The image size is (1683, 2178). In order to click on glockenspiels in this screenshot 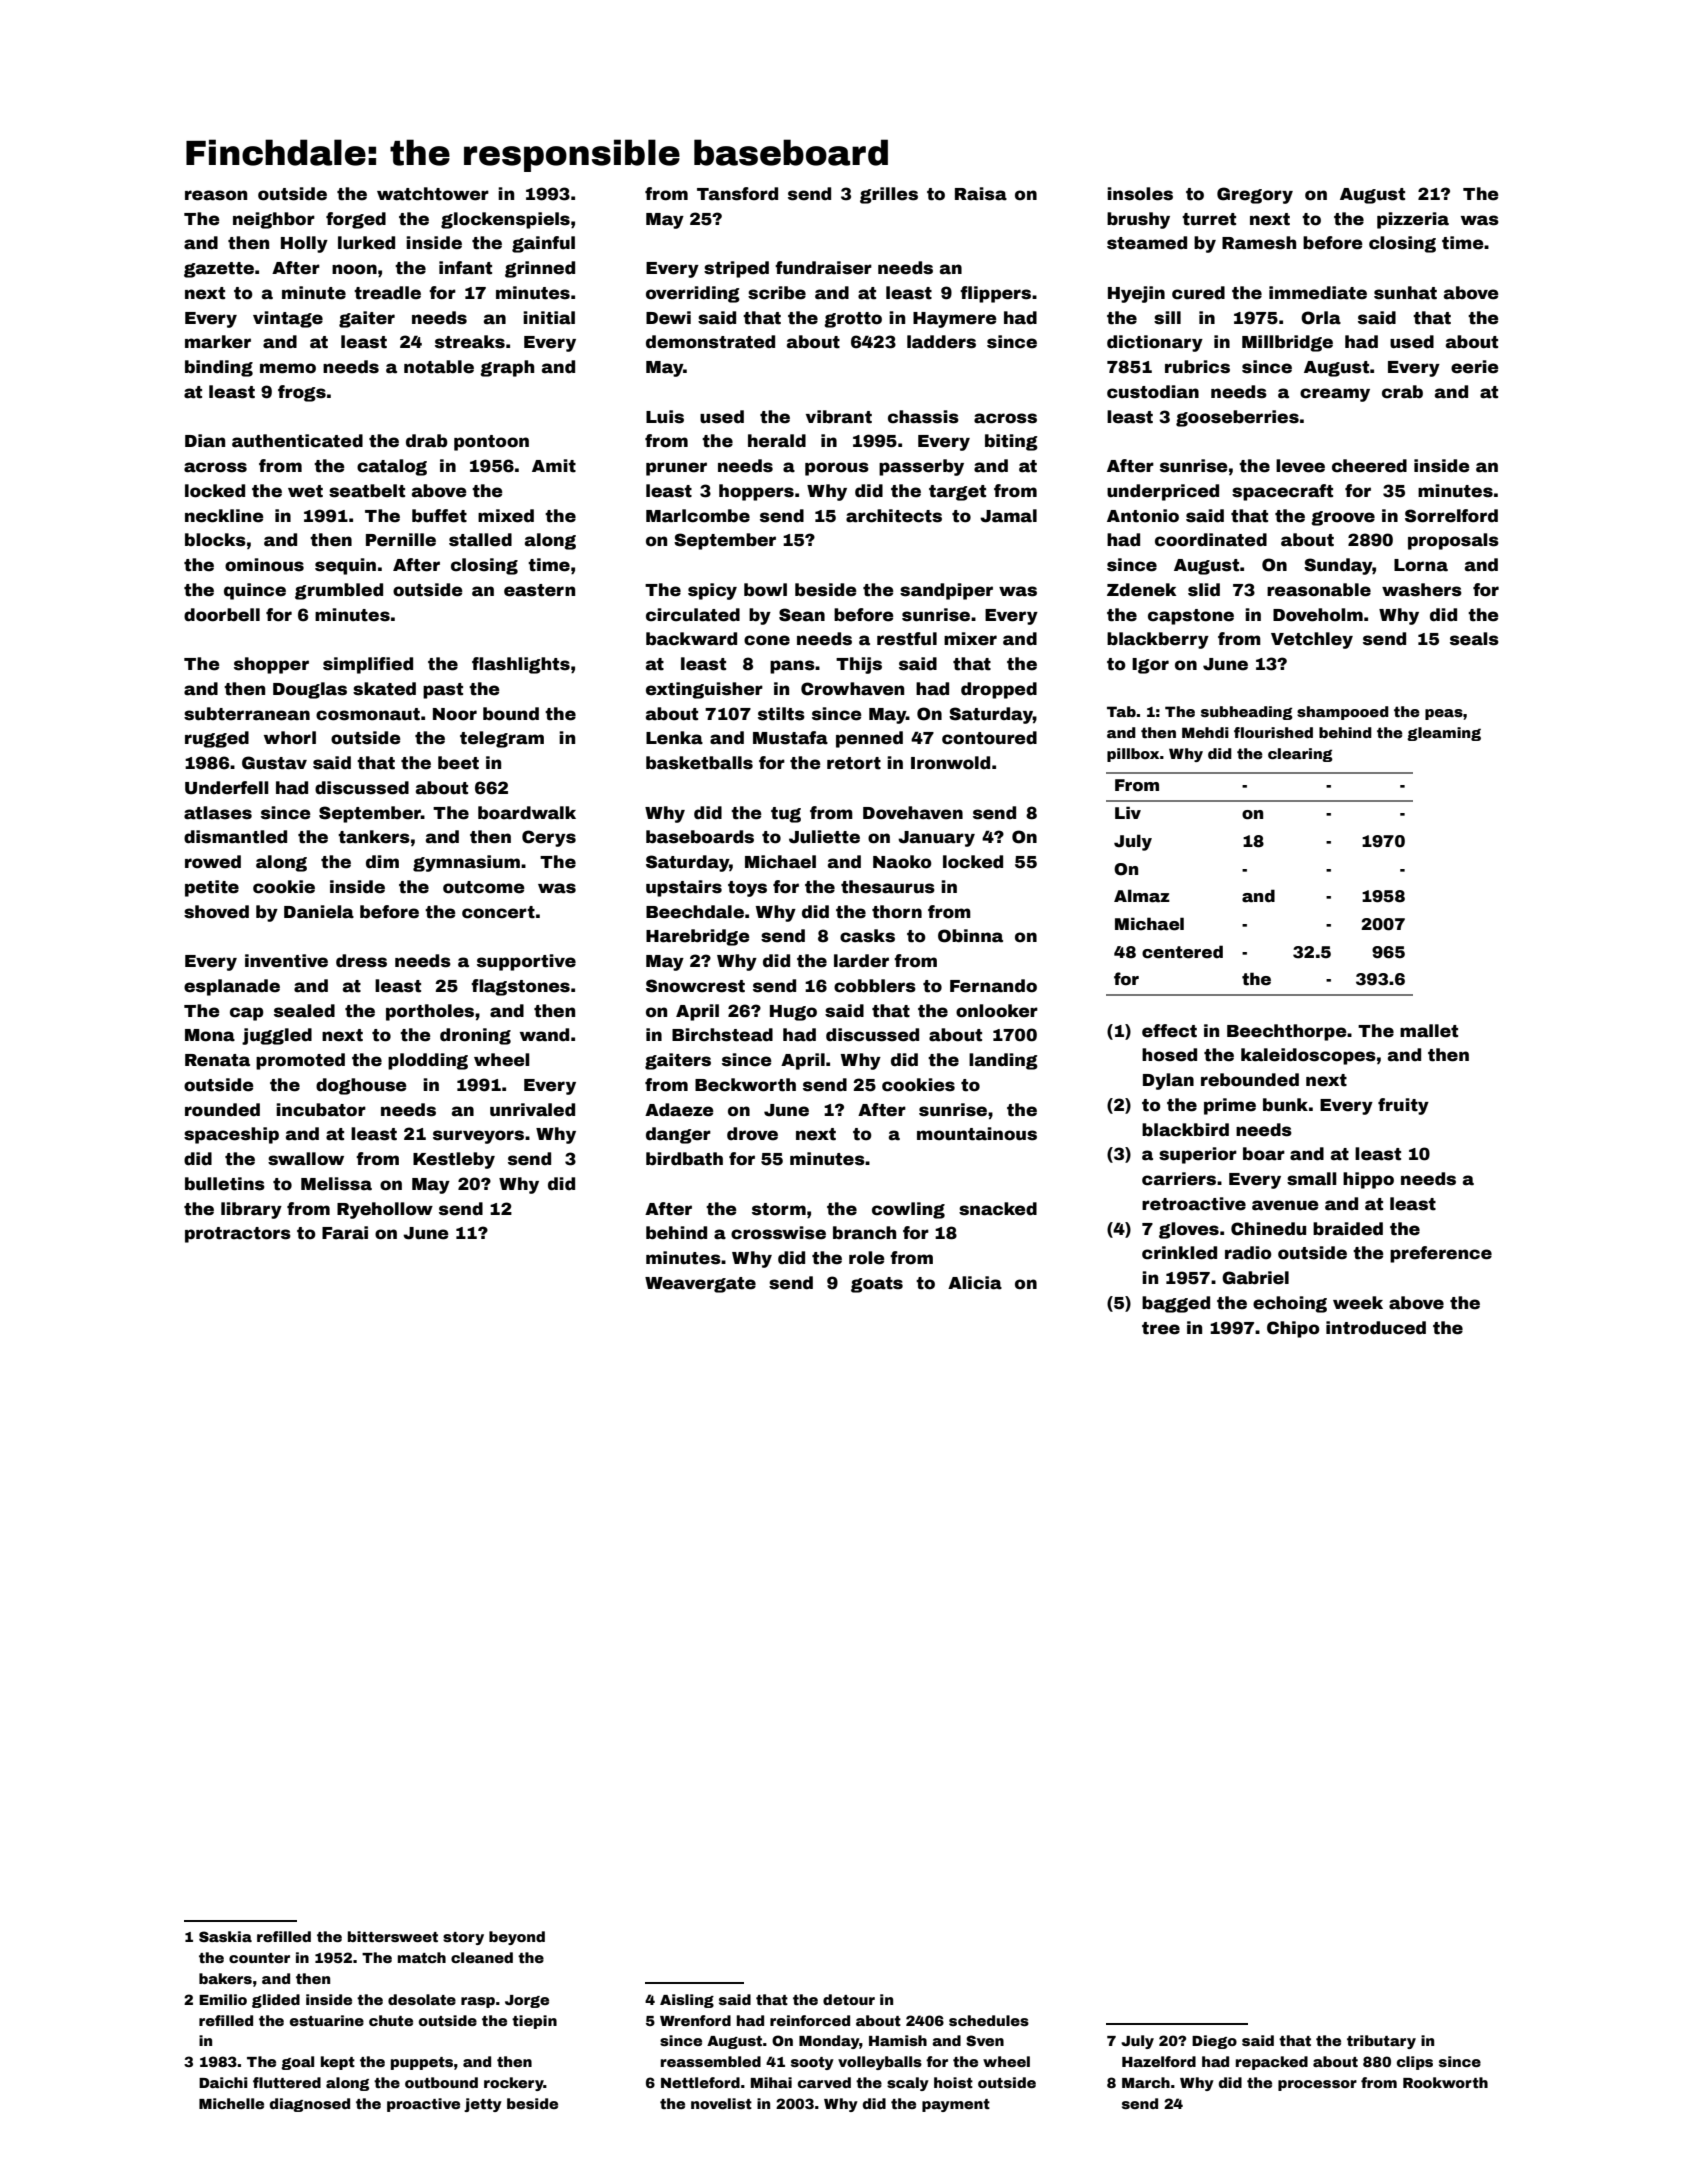, I will do `click(505, 220)`.
